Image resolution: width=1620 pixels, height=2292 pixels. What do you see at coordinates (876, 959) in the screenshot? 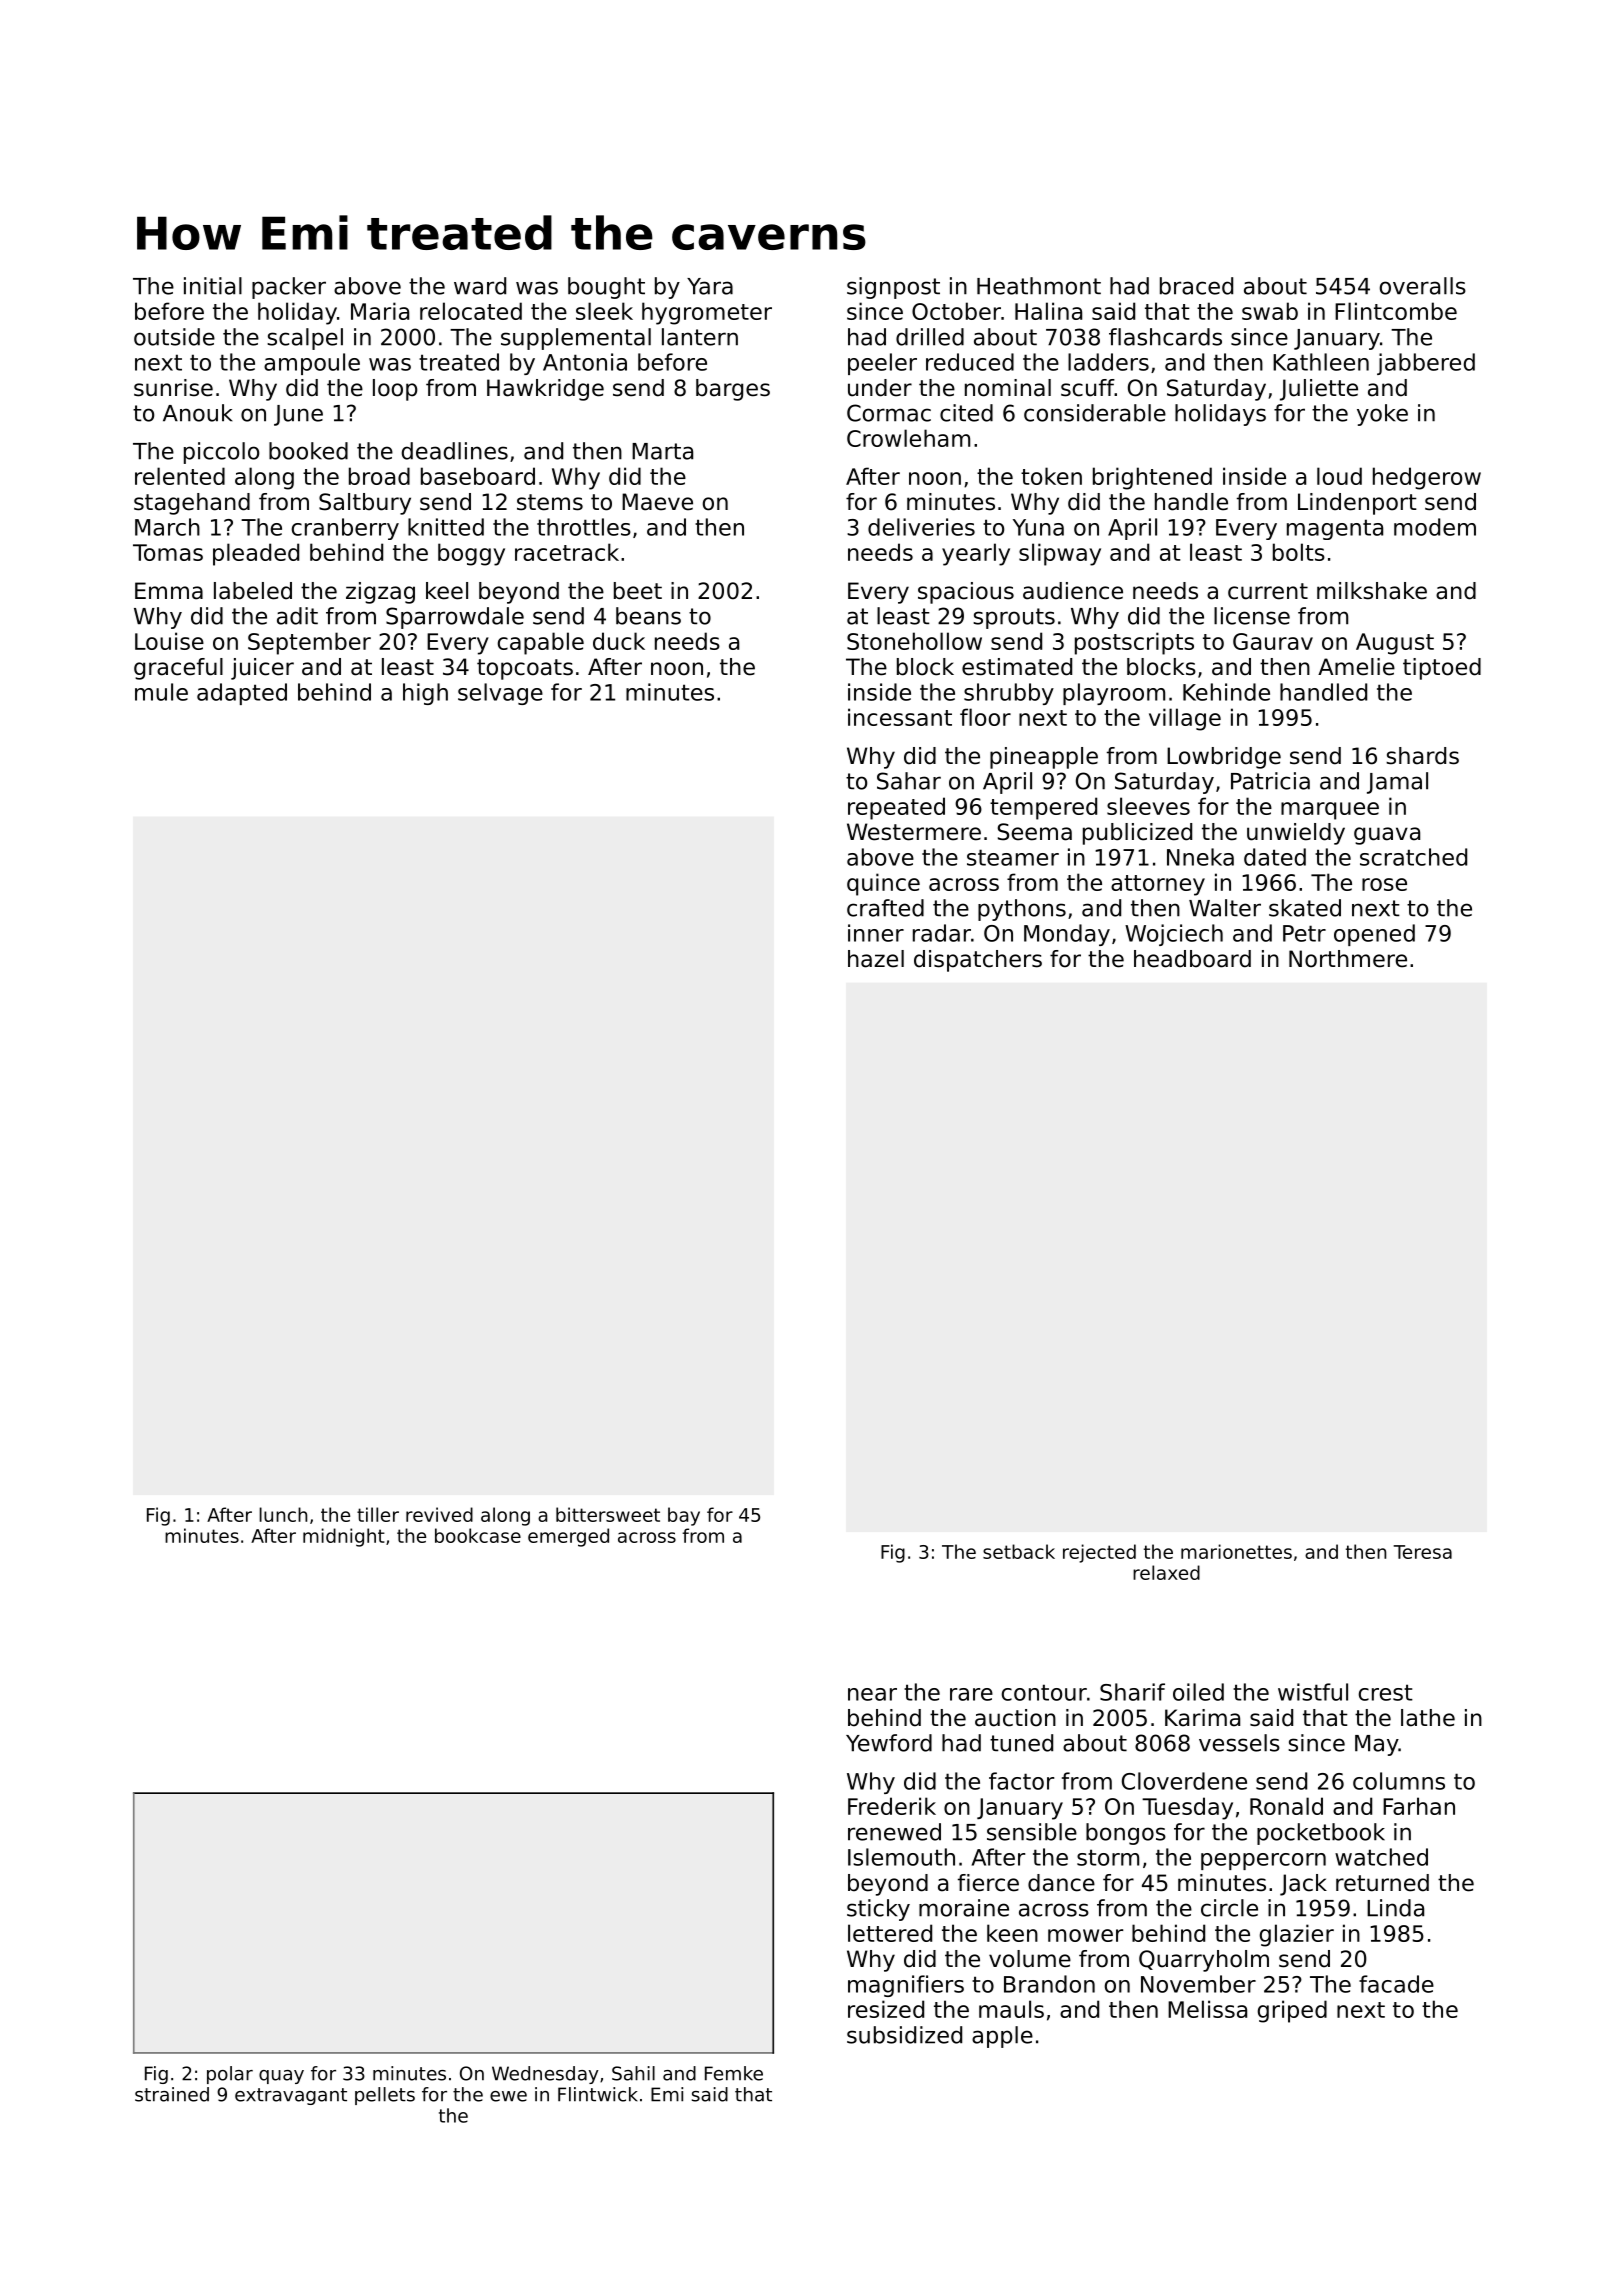
I see `hazel` at bounding box center [876, 959].
